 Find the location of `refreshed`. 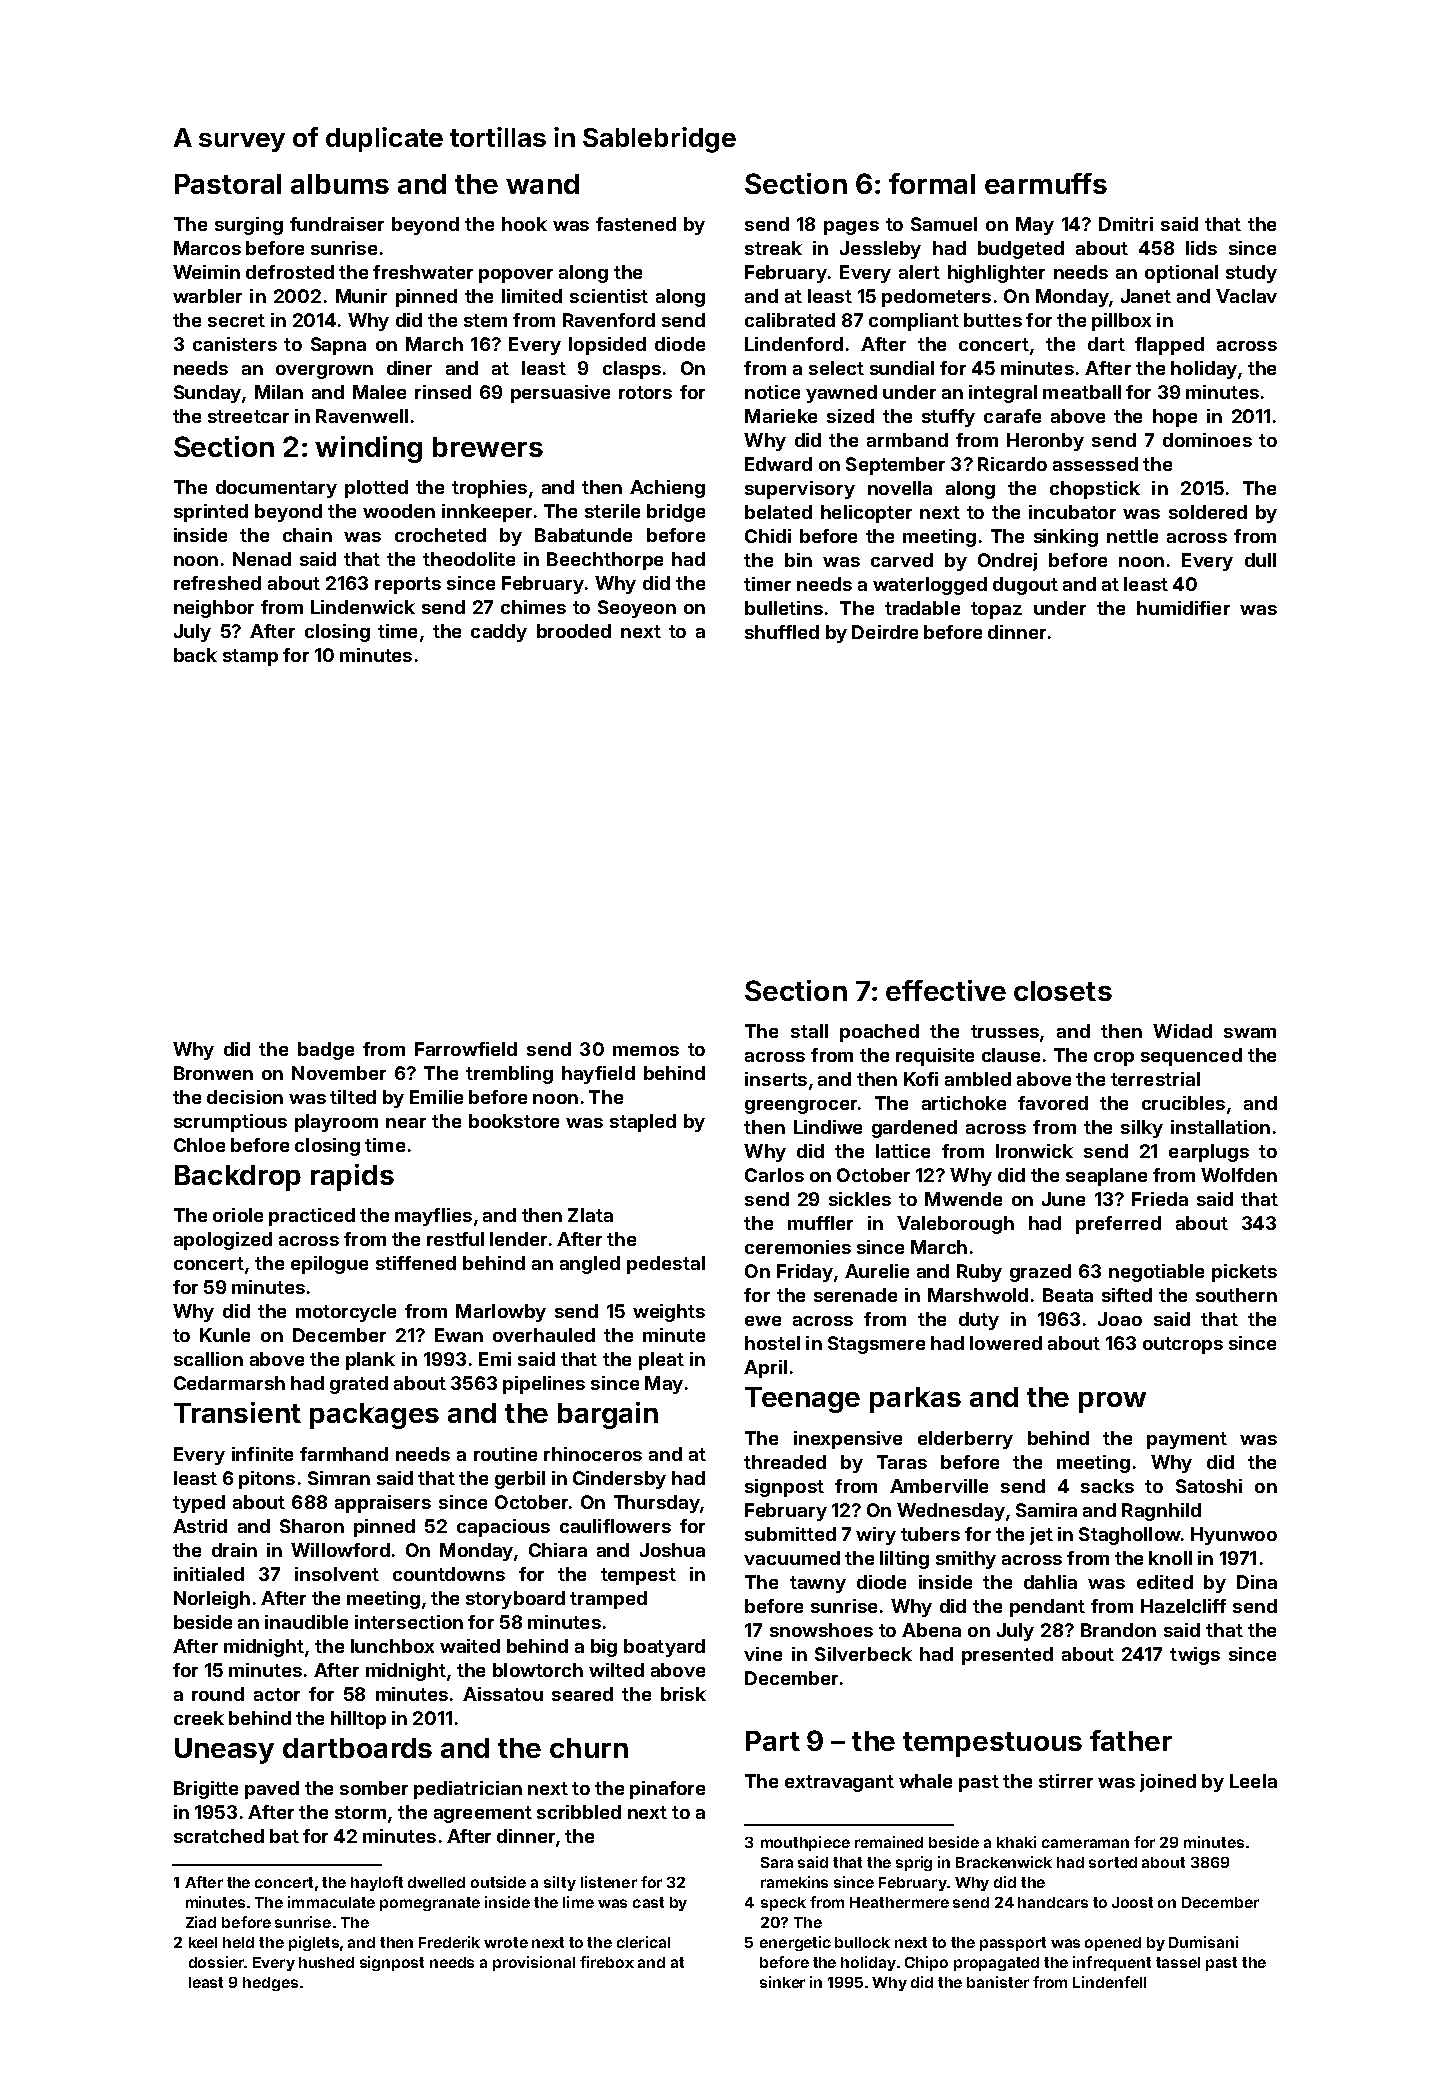

refreshed is located at coordinates (217, 583).
